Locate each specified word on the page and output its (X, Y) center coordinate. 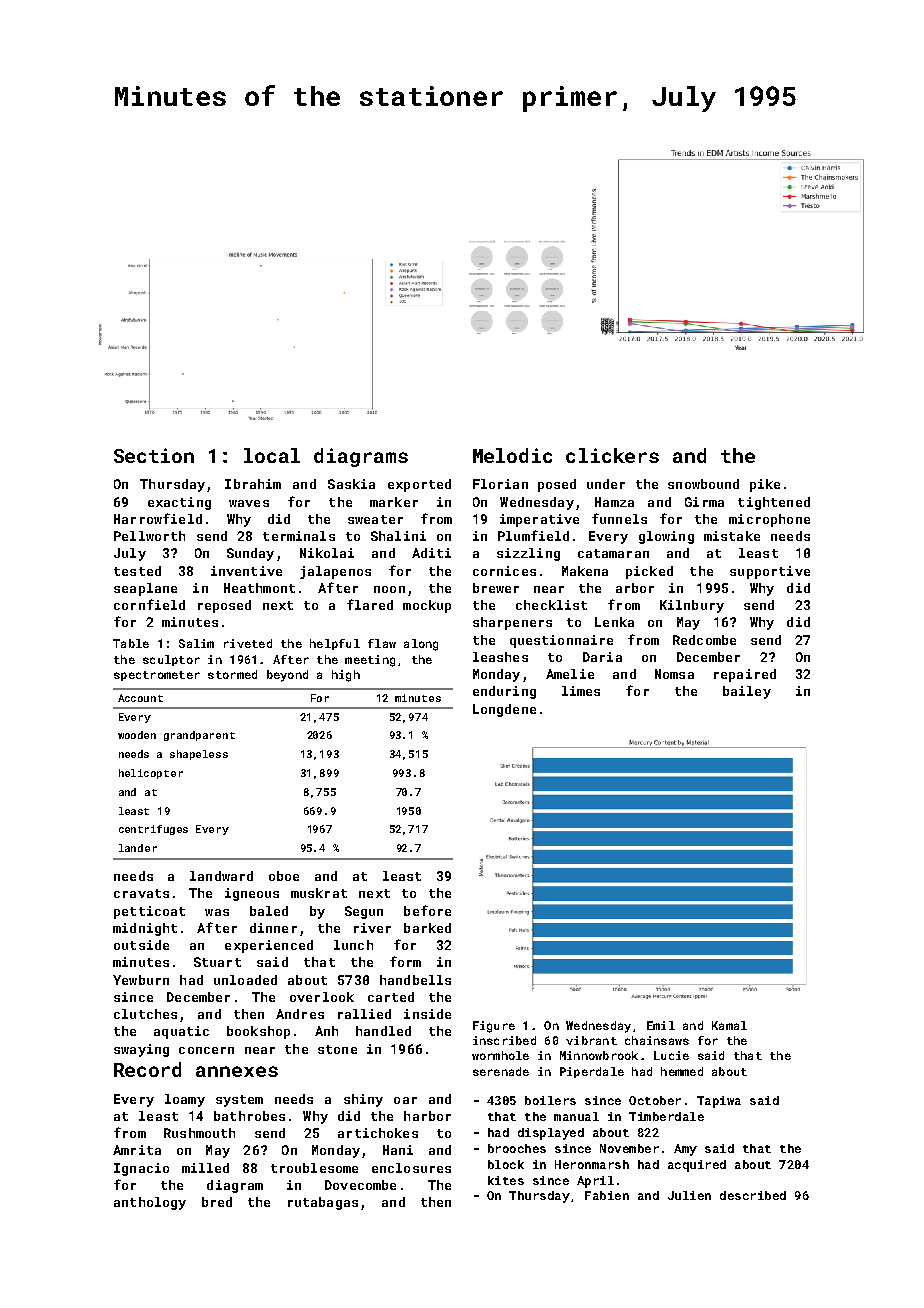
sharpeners (512, 623)
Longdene (504, 710)
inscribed (504, 1040)
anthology (150, 1203)
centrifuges (153, 830)
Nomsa (674, 674)
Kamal (729, 1025)
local (272, 455)
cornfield (149, 604)
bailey (747, 692)
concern (206, 1050)
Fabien (607, 1195)
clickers (612, 455)
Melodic (512, 455)
